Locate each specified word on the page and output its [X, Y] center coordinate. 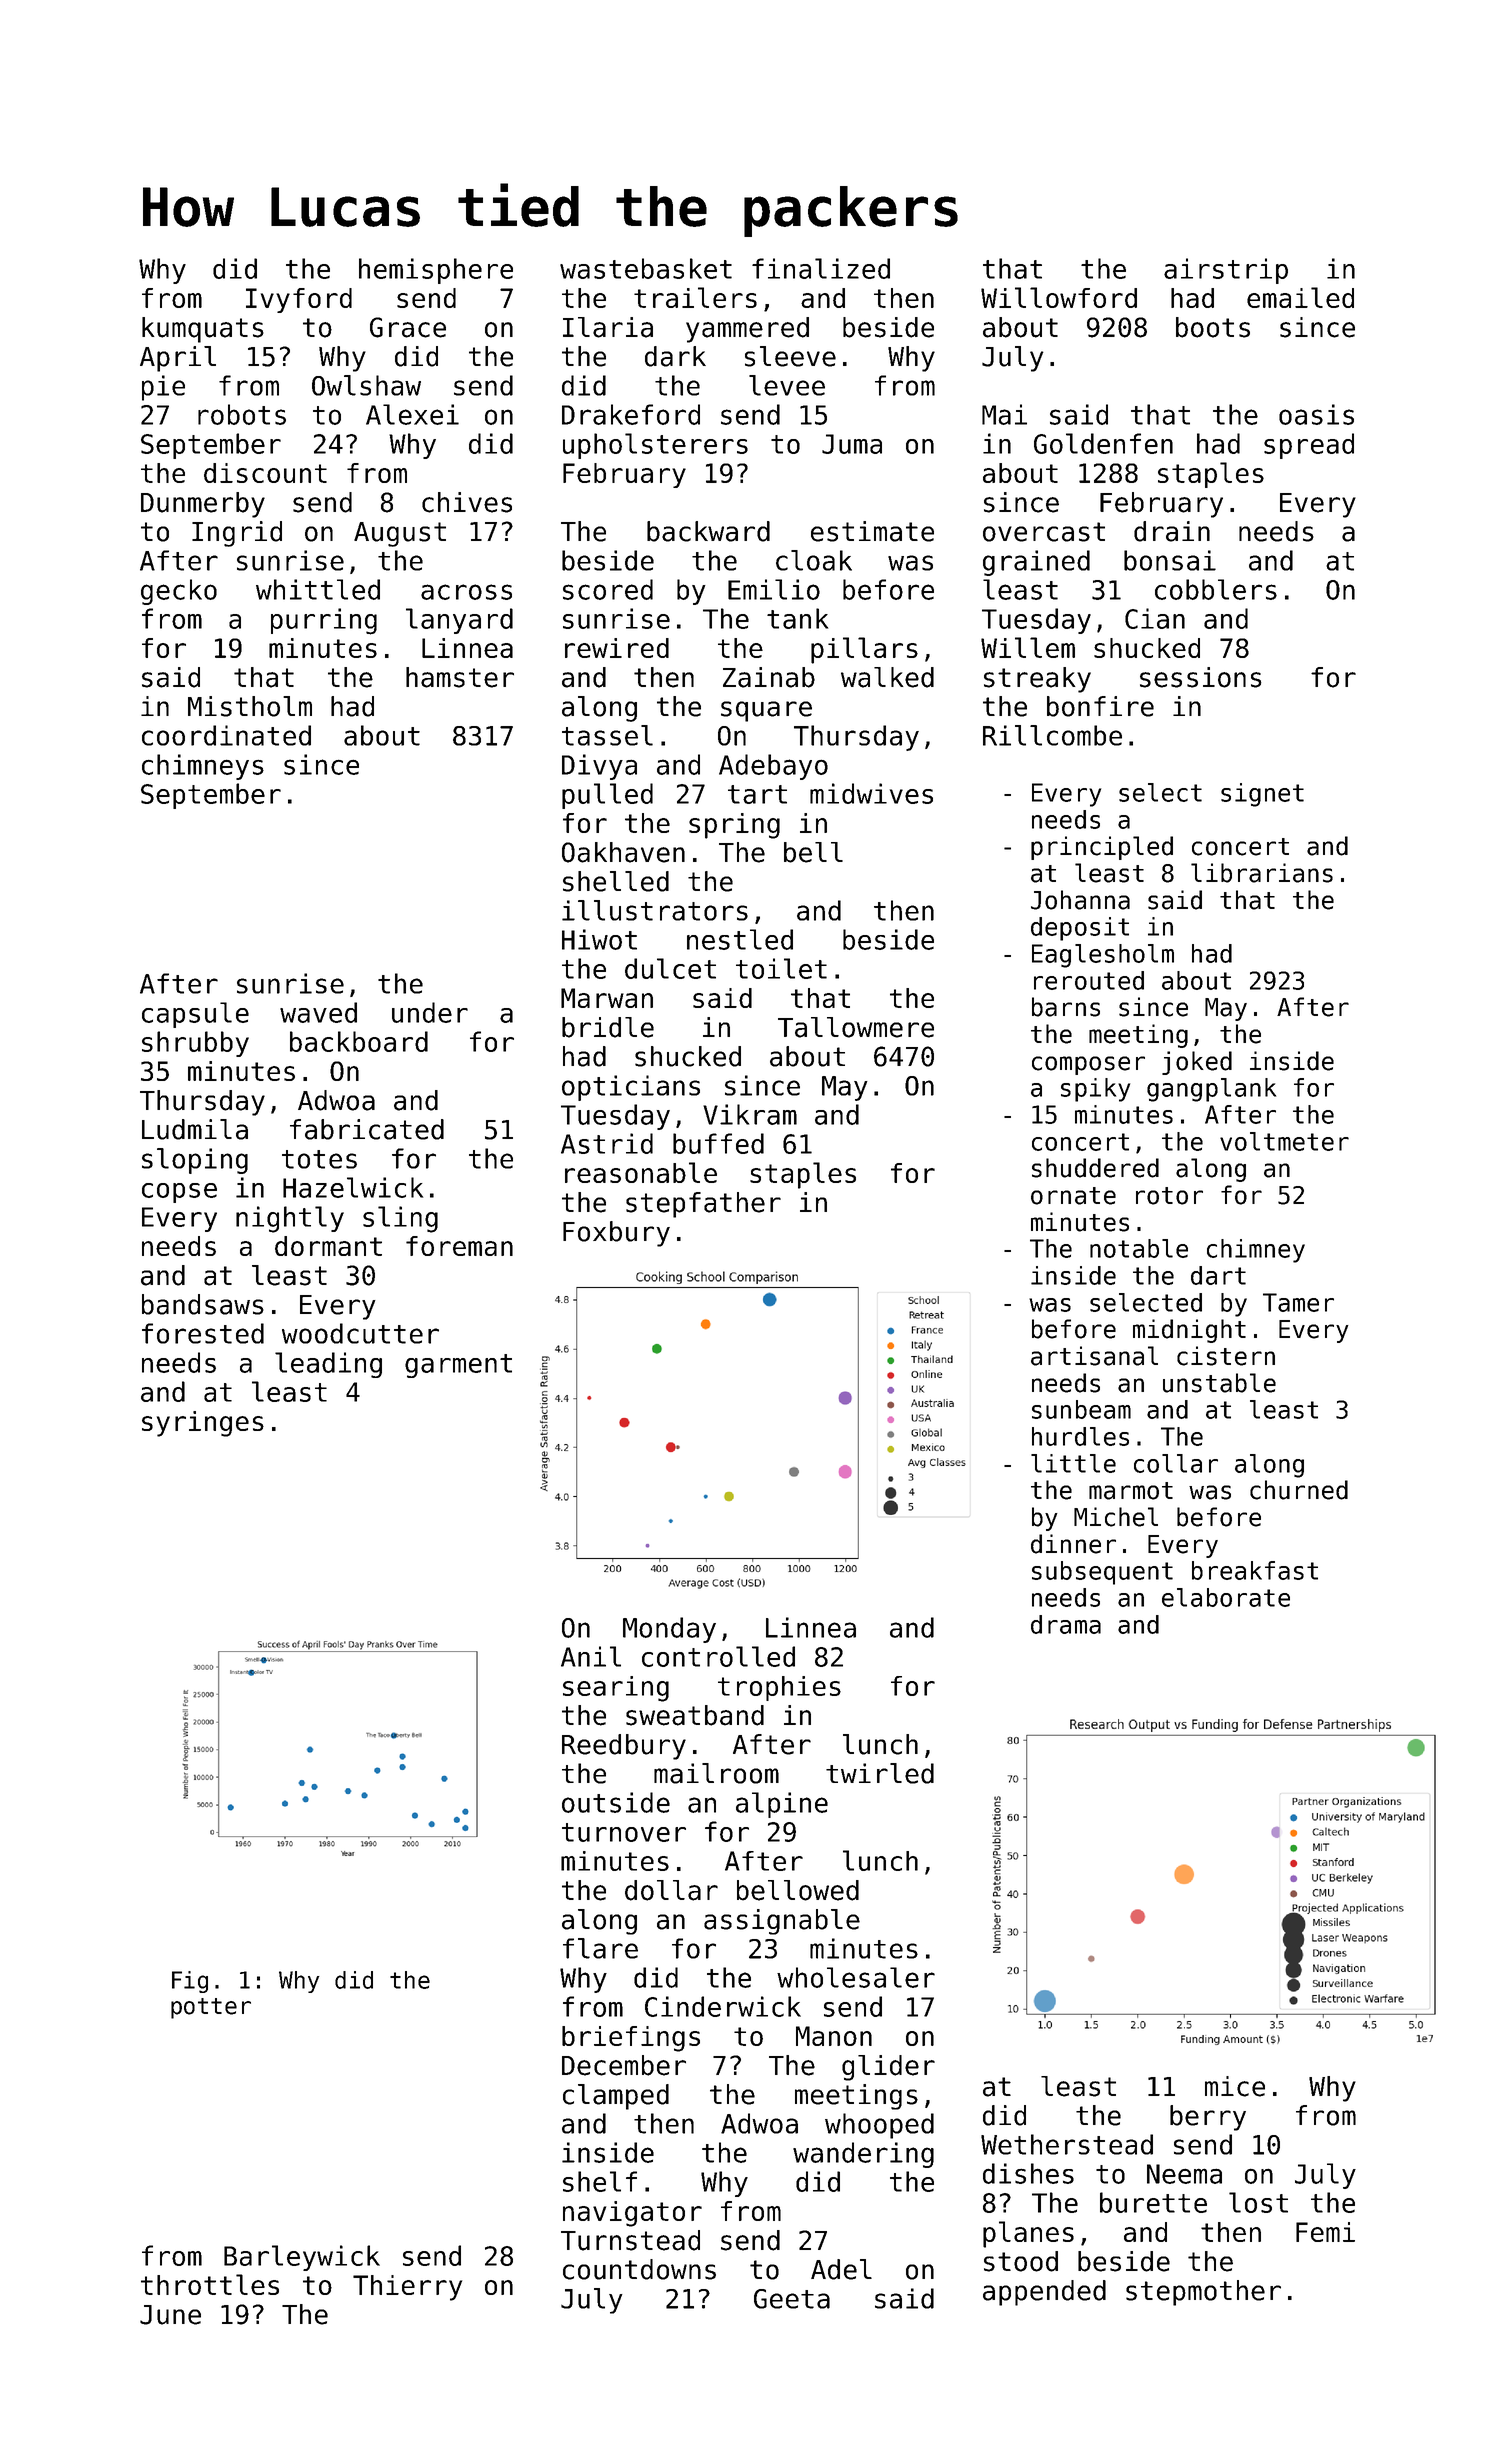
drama [1066, 1624]
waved [318, 1012]
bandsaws [203, 1304]
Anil [591, 1656]
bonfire [1100, 706]
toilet [781, 968]
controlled [718, 1656]
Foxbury [616, 1234]
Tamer [1298, 1302]
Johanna [1080, 900]
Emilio [774, 589]
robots [242, 414]
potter [211, 2008]
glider [888, 2068]
